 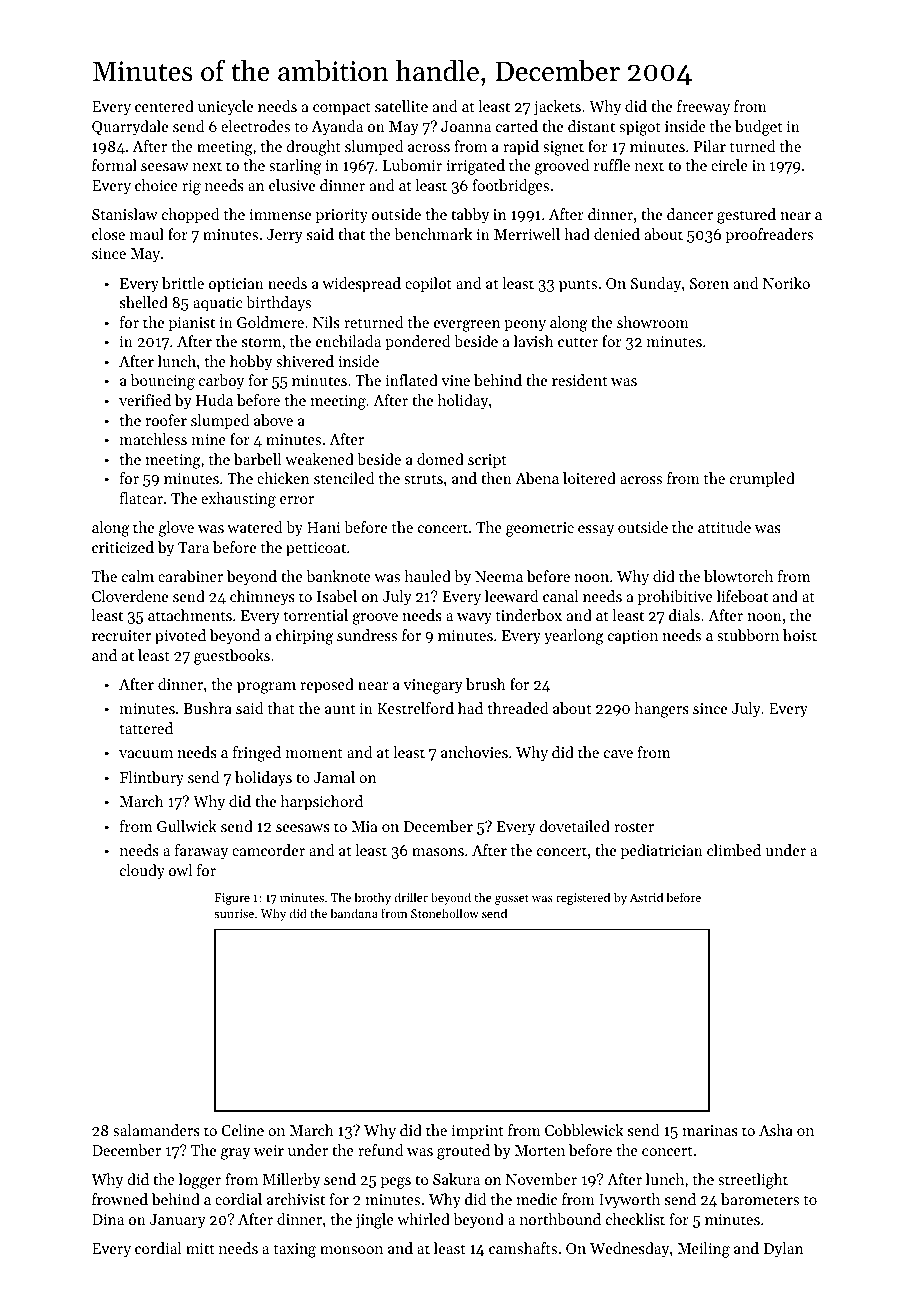 I want to click on jingle, so click(x=374, y=1221).
